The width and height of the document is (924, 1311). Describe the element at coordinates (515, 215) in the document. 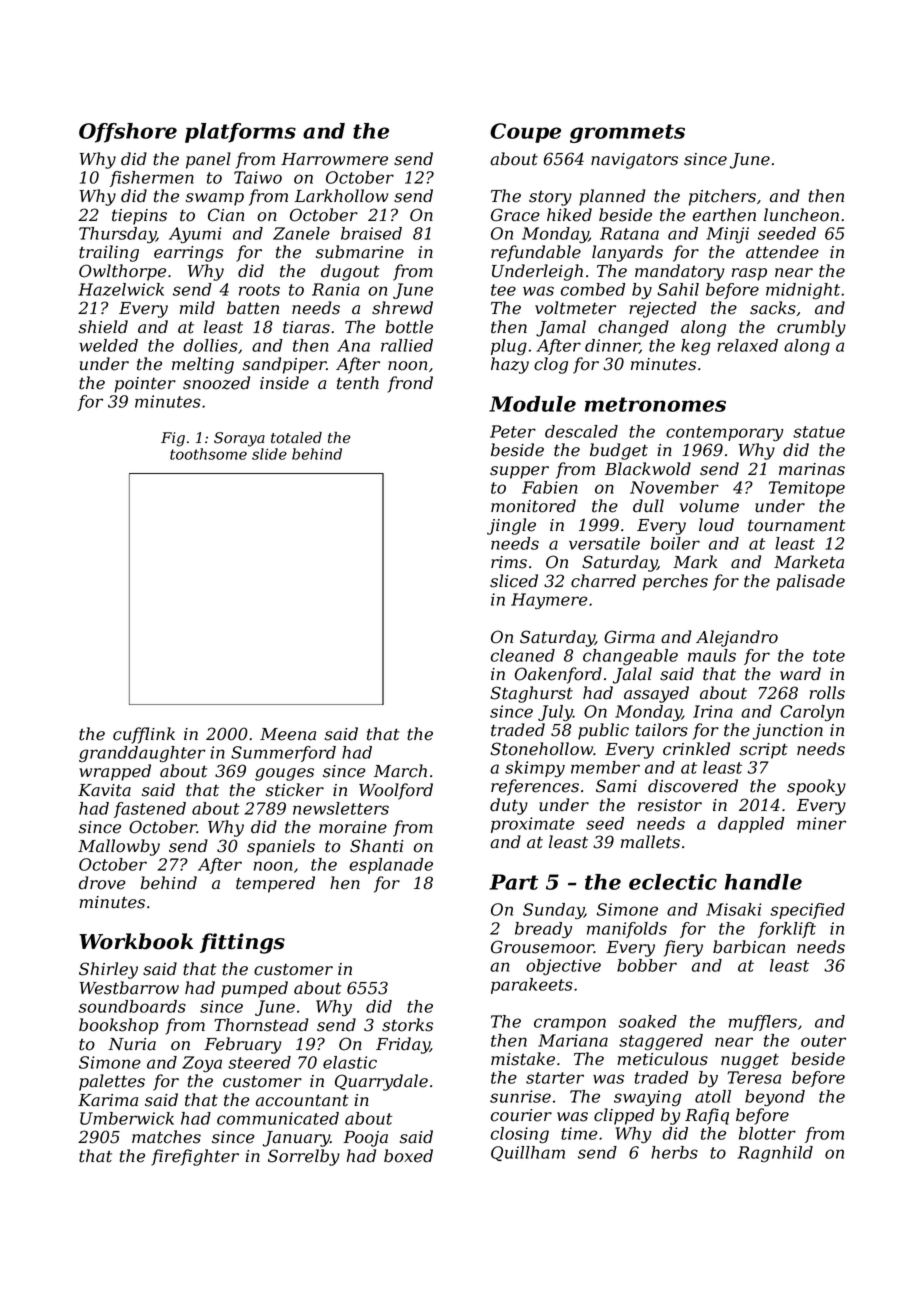

I see `Grace` at that location.
